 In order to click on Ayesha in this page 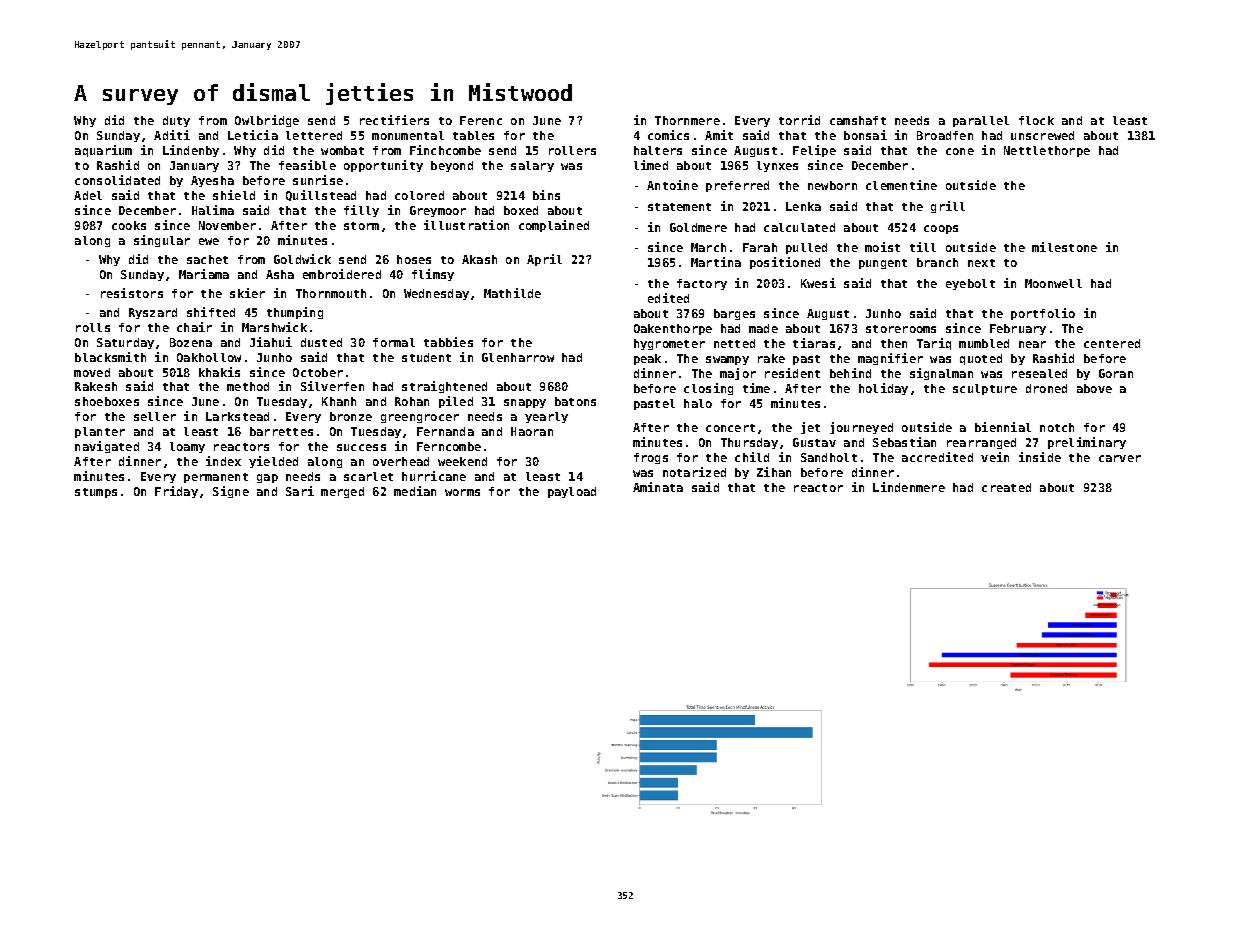, I will do `click(212, 181)`.
